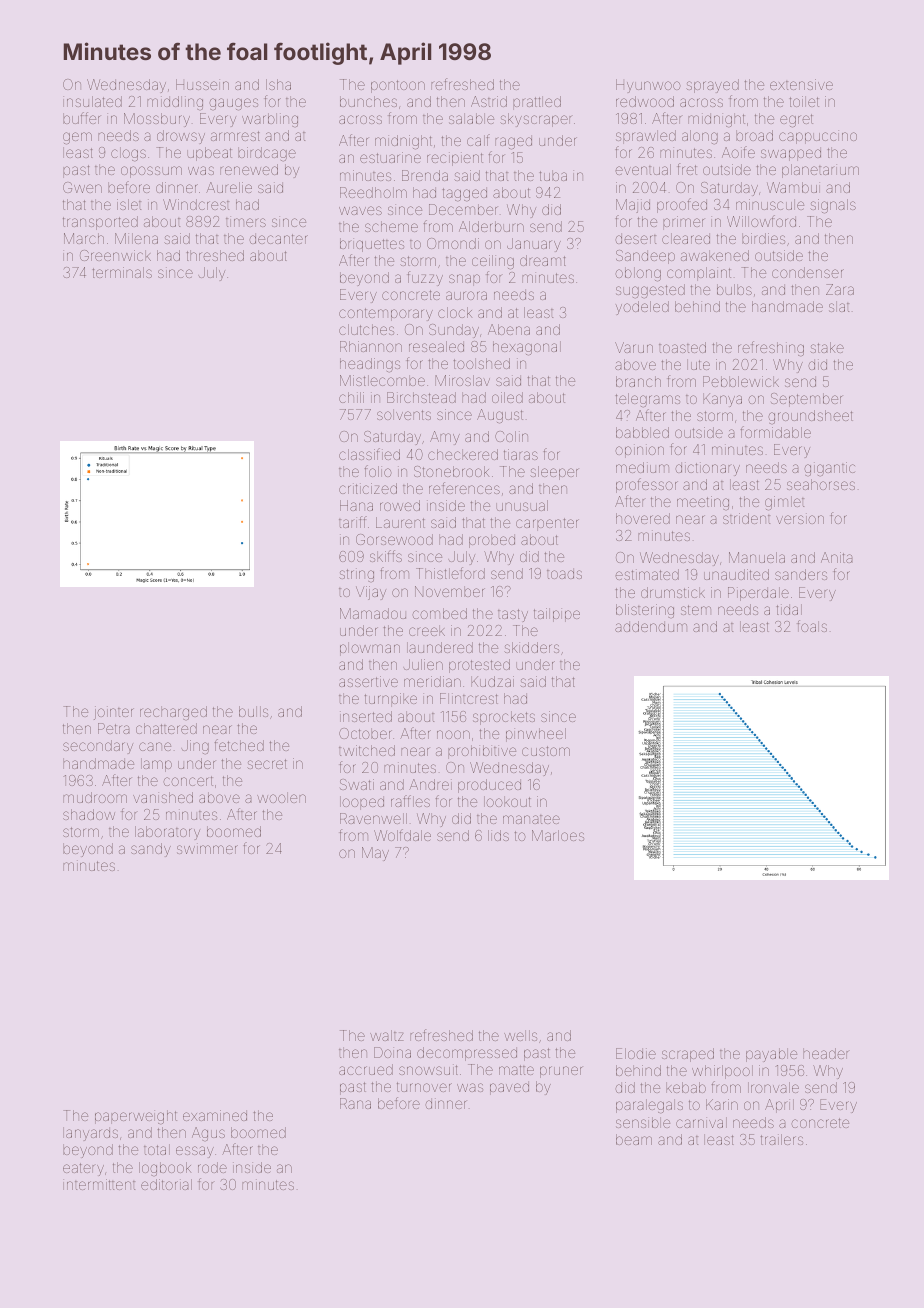  Describe the element at coordinates (734, 289) in the screenshot. I see `bulbs` at that location.
